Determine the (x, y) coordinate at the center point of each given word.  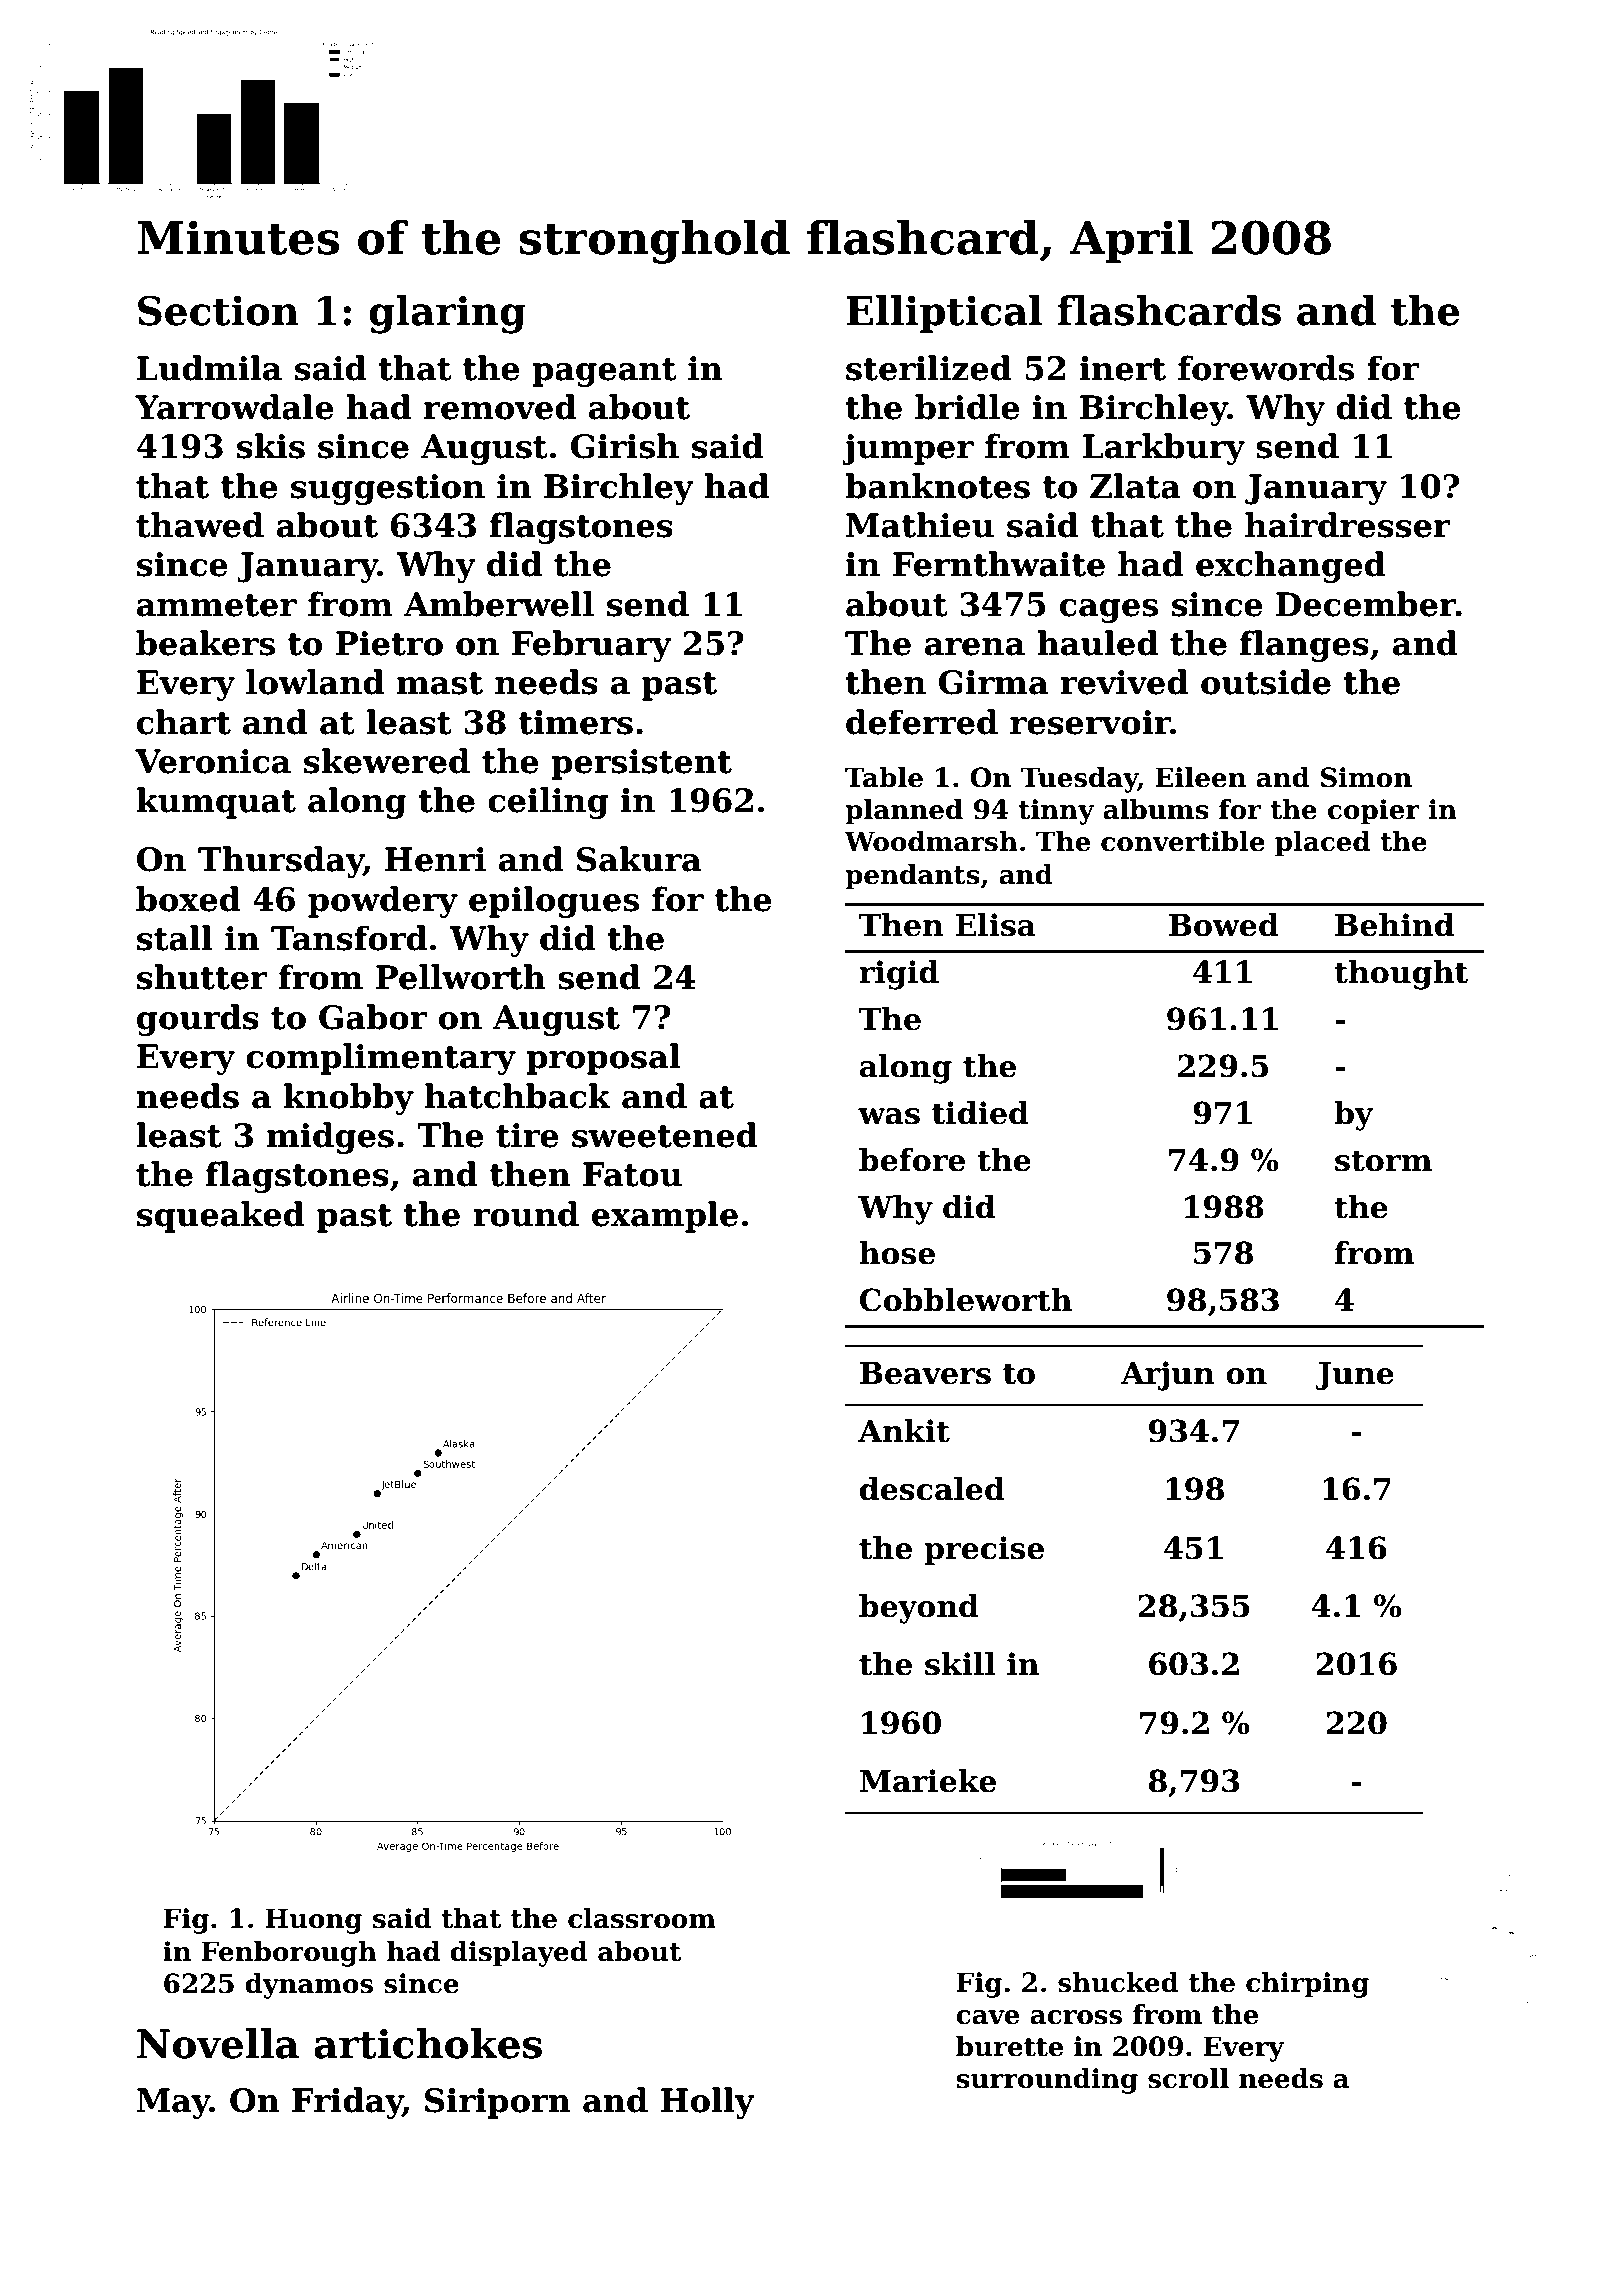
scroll (1188, 2078)
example (665, 1217)
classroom (642, 1918)
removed (500, 407)
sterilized (929, 368)
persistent (641, 764)
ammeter (217, 605)
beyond (919, 1609)
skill (960, 1664)
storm (1383, 1161)
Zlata (1135, 486)
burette (1009, 2046)
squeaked (221, 1217)
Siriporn (498, 2103)
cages (1109, 611)
